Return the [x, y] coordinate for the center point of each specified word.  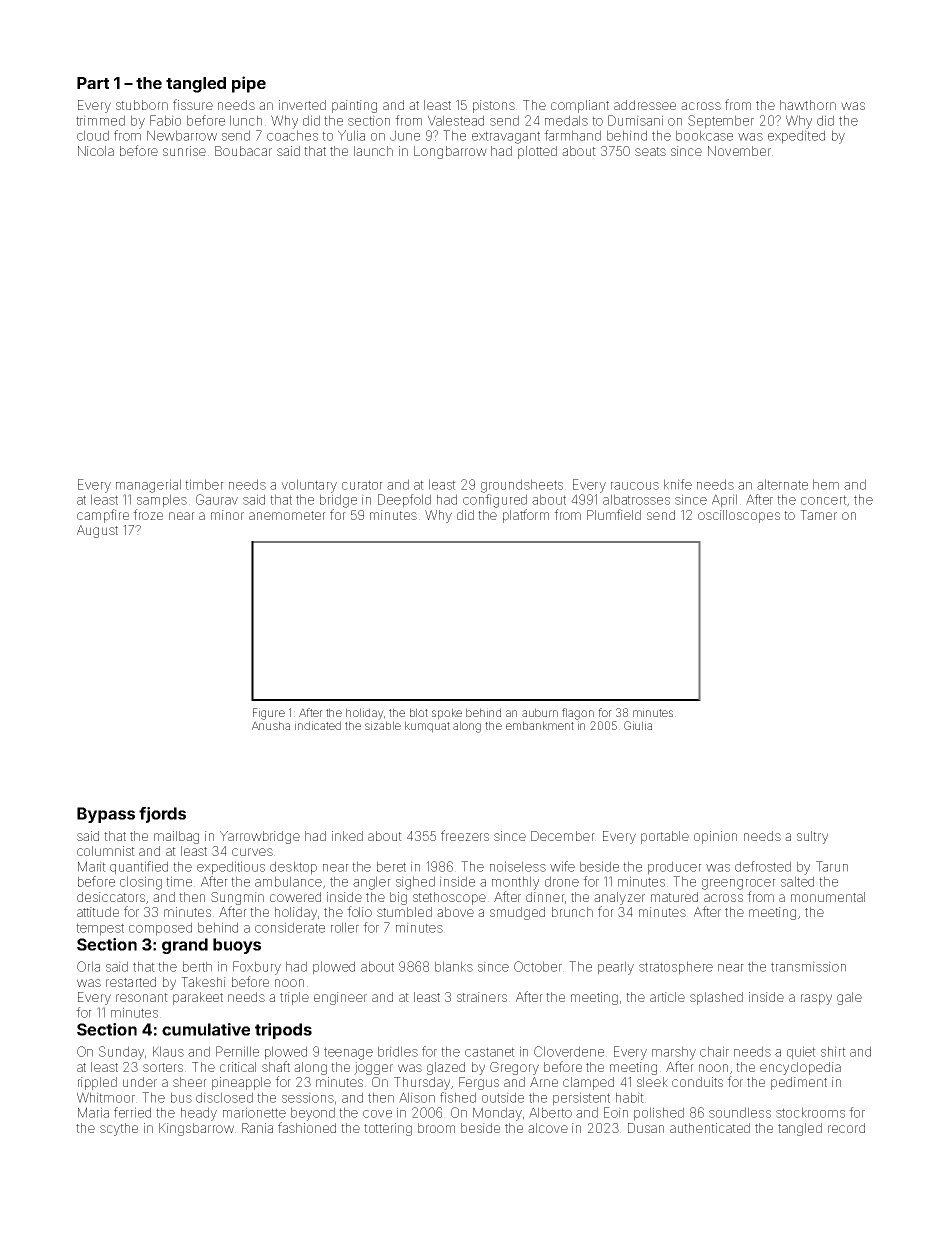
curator [362, 485]
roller [345, 927]
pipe [249, 84]
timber [204, 484]
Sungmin [237, 898]
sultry [812, 837]
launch [373, 151]
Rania [257, 1128]
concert [824, 500]
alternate [782, 484]
